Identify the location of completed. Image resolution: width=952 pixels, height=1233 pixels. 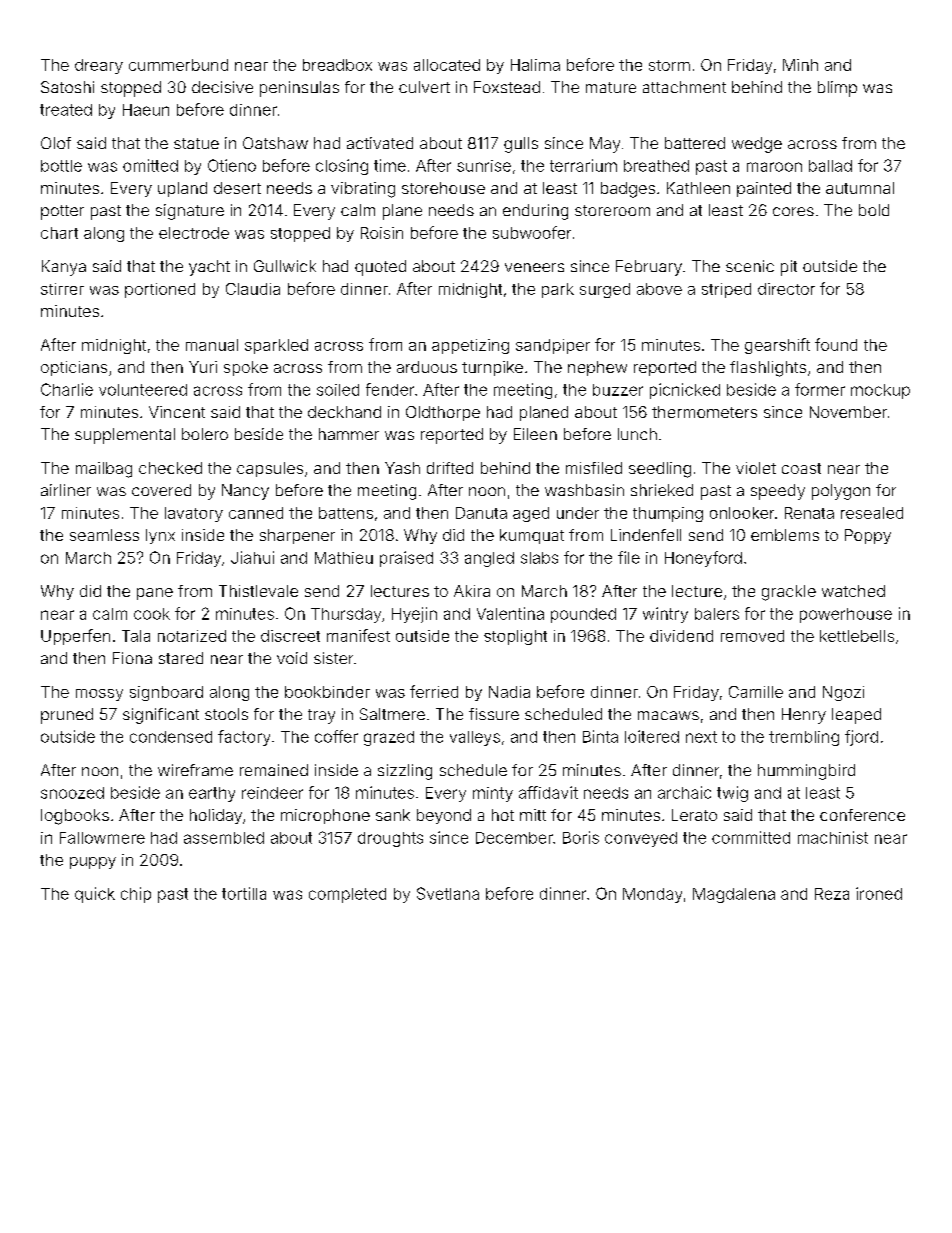
(347, 895).
